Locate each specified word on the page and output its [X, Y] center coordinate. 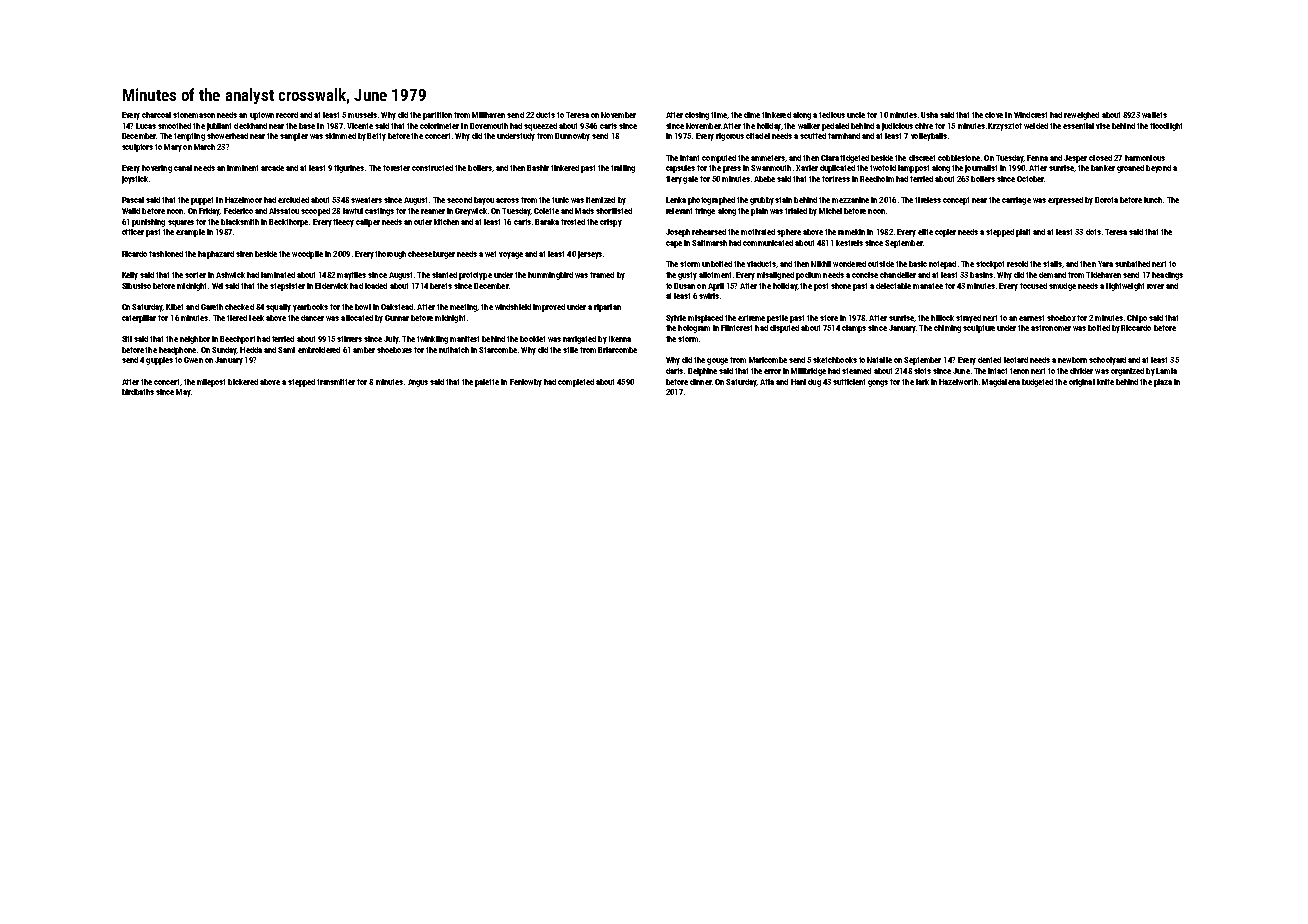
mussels [362, 115]
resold [1017, 264]
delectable [893, 286]
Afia [767, 382]
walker [809, 126]
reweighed [1081, 116]
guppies [159, 361]
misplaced [705, 319]
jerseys [590, 255]
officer [133, 232]
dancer [312, 318]
